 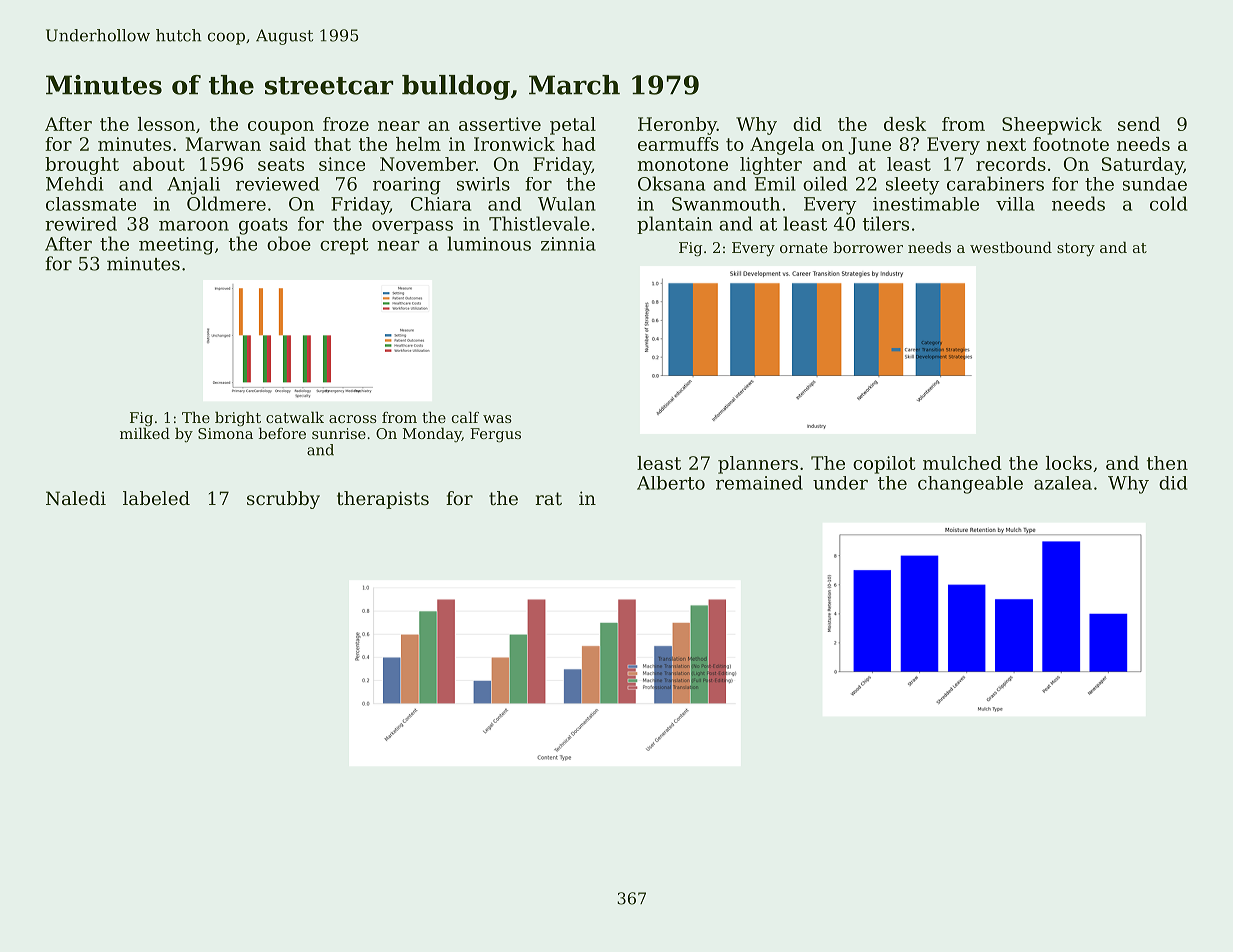 What do you see at coordinates (905, 124) in the screenshot?
I see `desk` at bounding box center [905, 124].
